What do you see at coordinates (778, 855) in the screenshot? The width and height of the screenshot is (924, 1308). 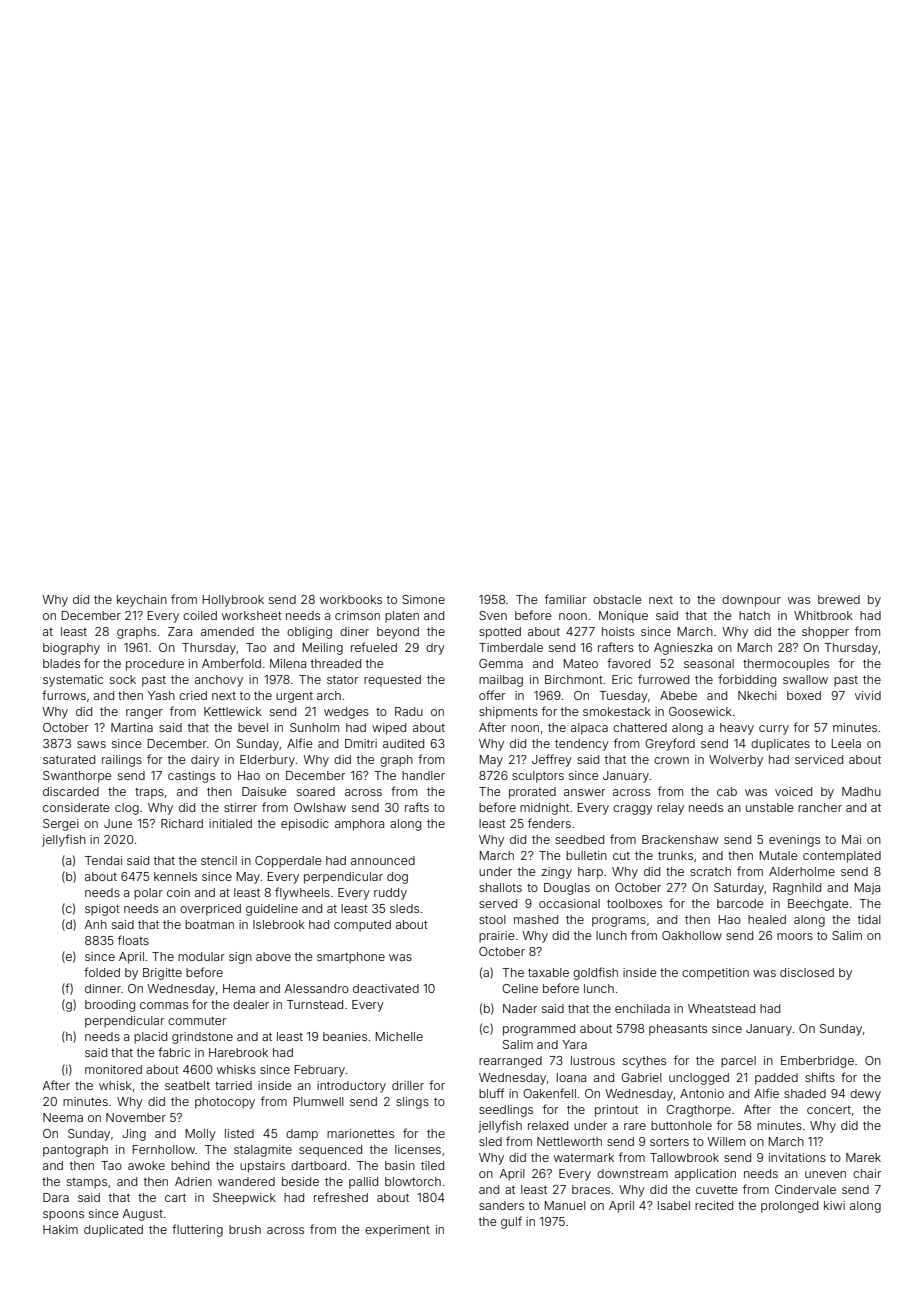 I see `Mutale` at bounding box center [778, 855].
